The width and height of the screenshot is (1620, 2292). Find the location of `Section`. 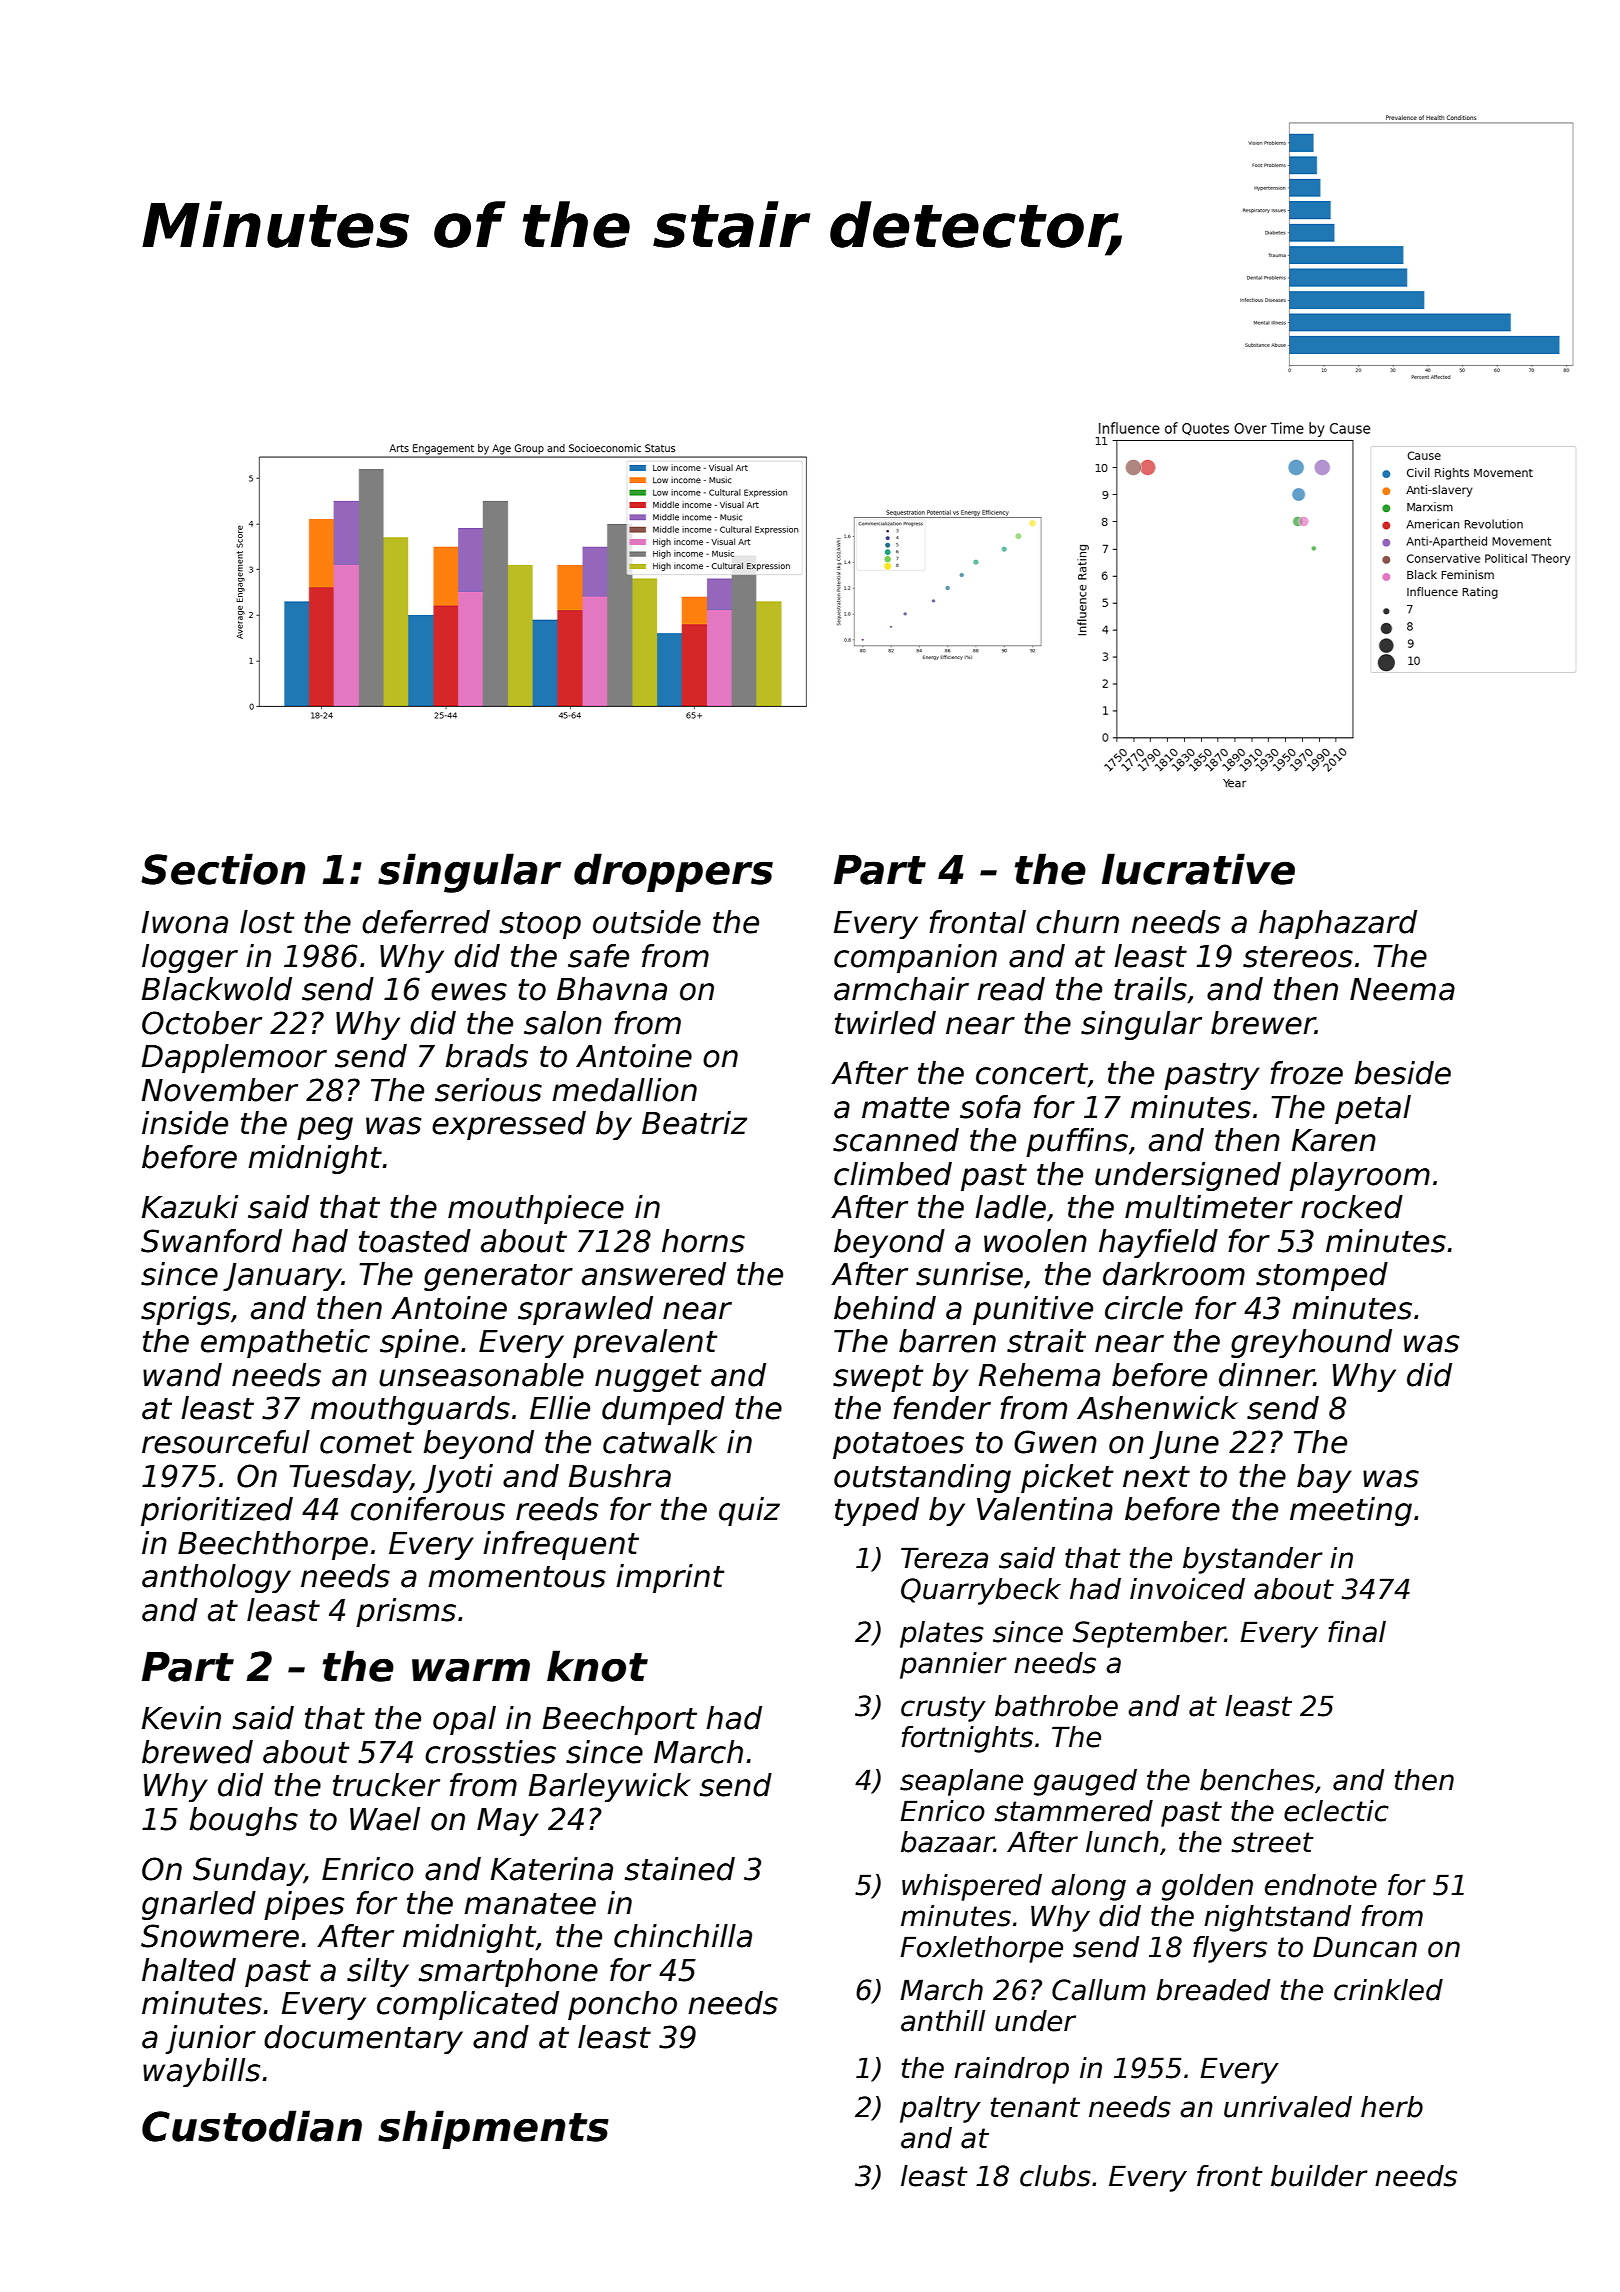

Section is located at coordinates (223, 869).
